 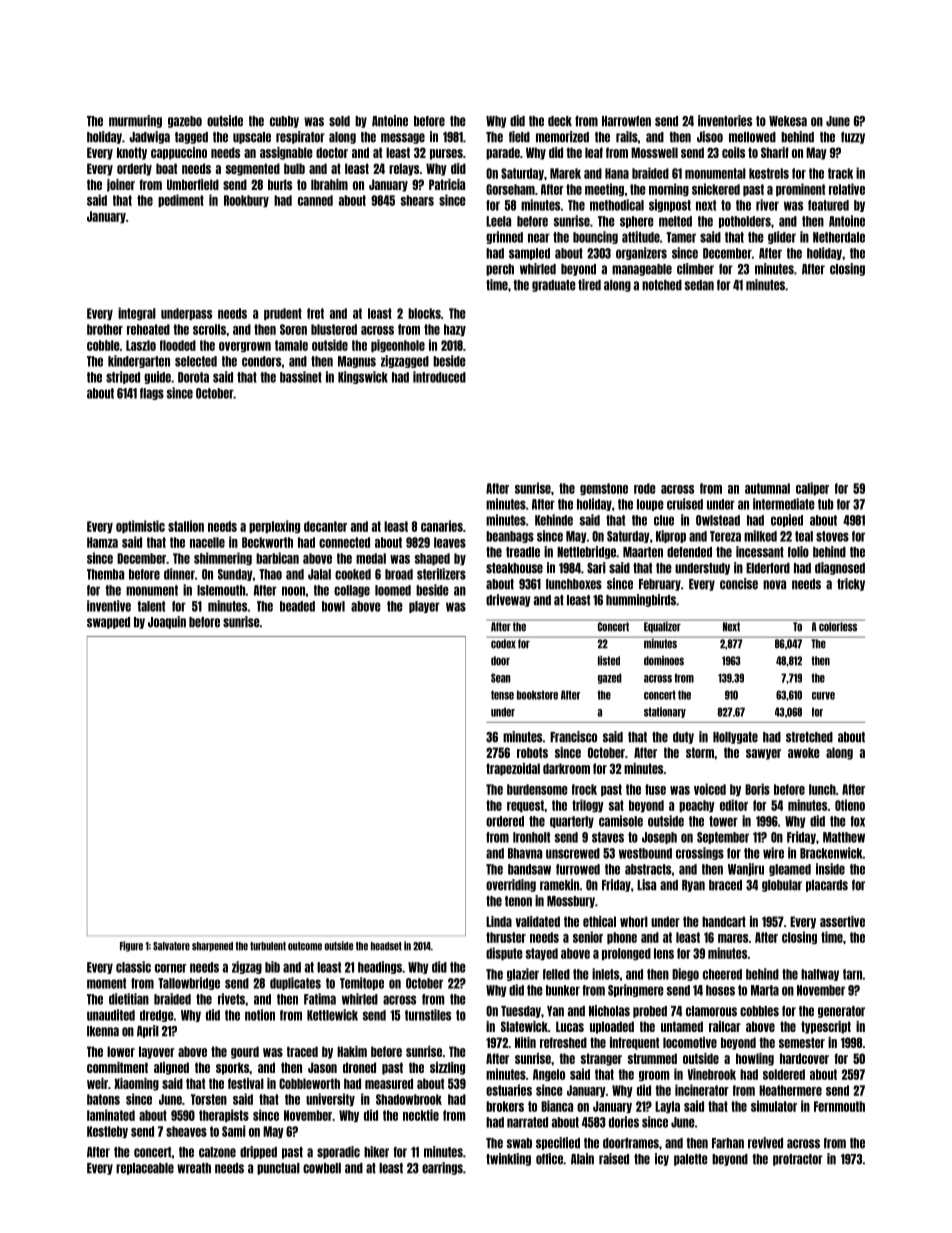 I want to click on beanbags, so click(x=510, y=537).
